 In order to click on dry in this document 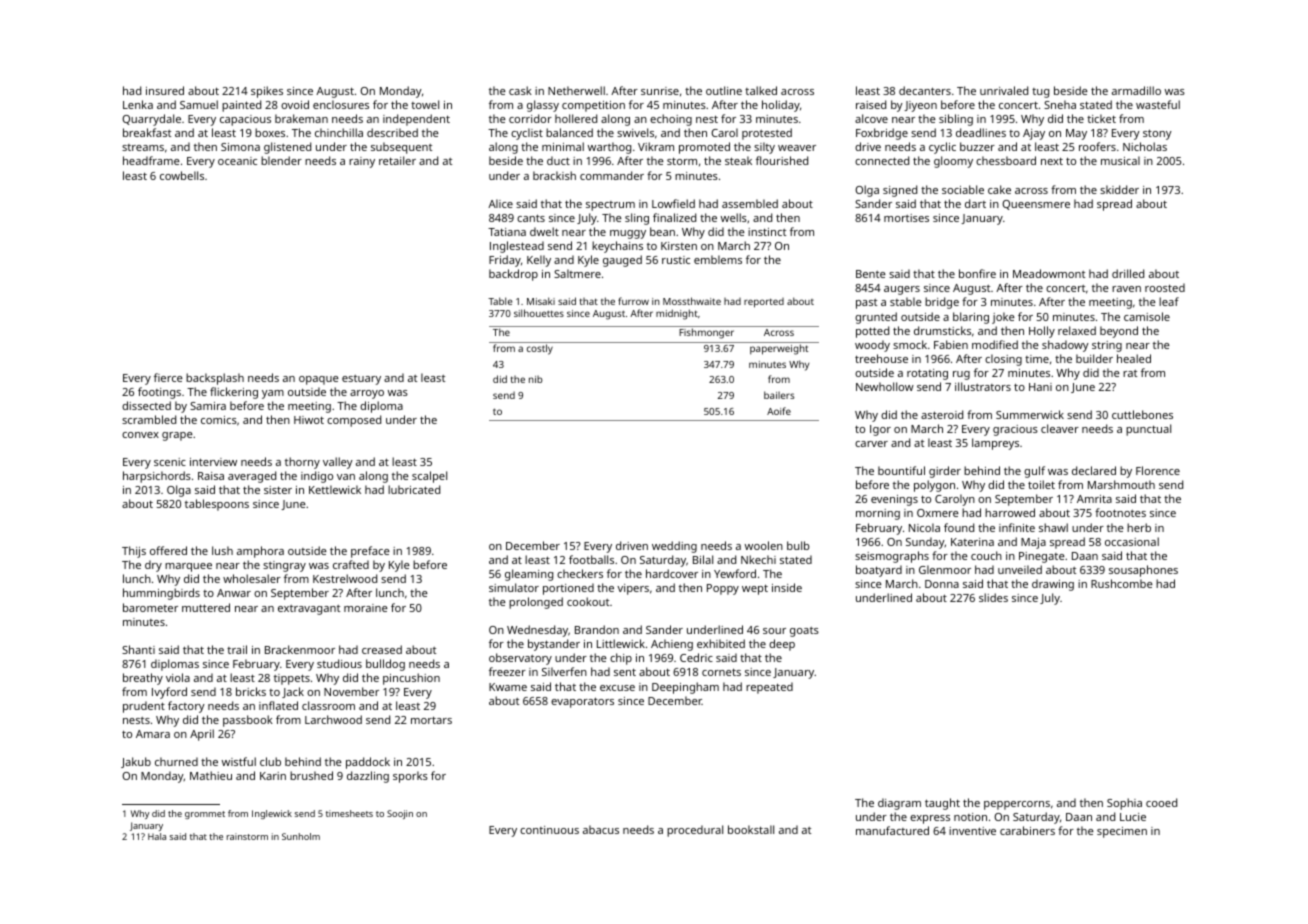, I will do `click(153, 566)`.
